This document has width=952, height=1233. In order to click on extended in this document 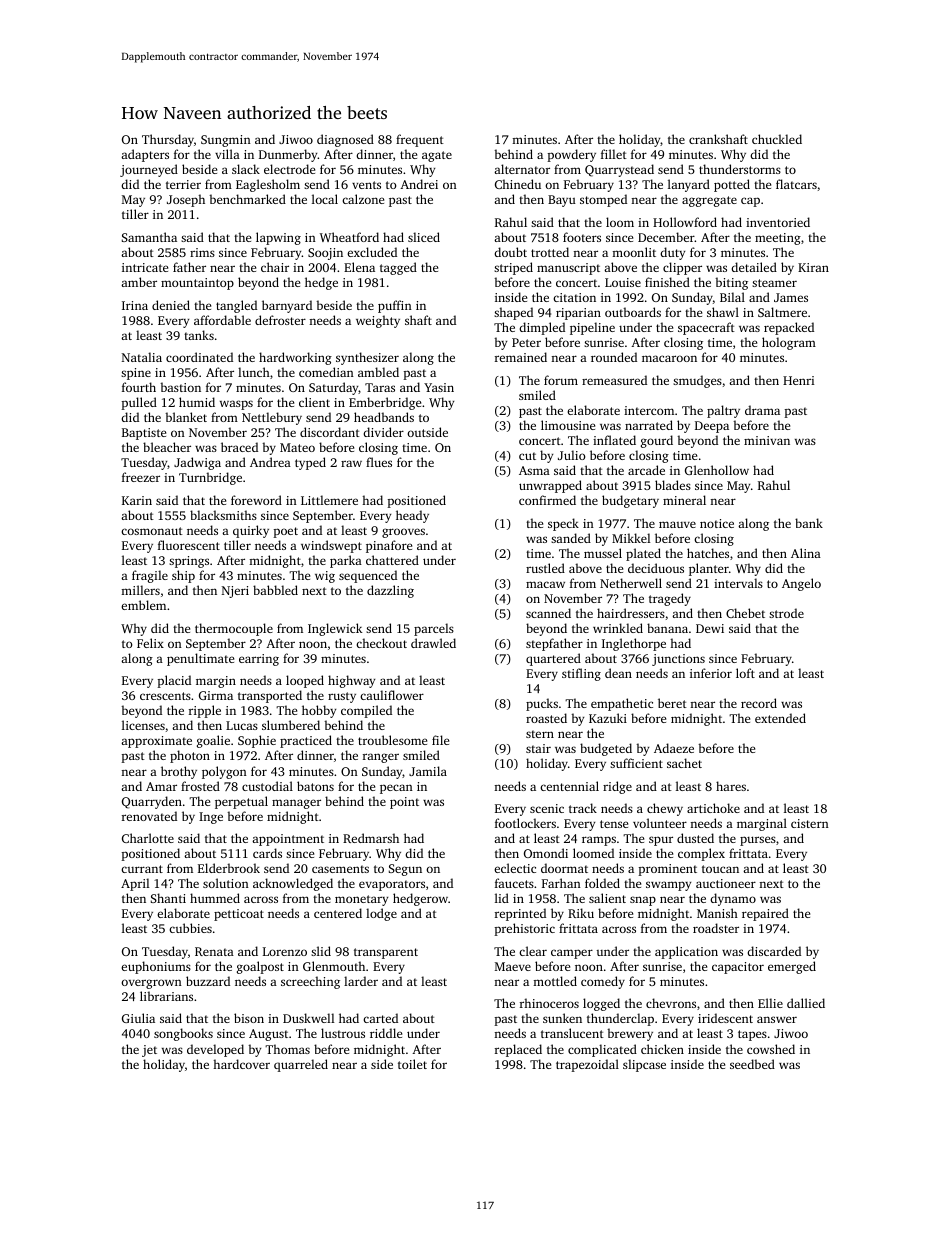, I will do `click(780, 718)`.
